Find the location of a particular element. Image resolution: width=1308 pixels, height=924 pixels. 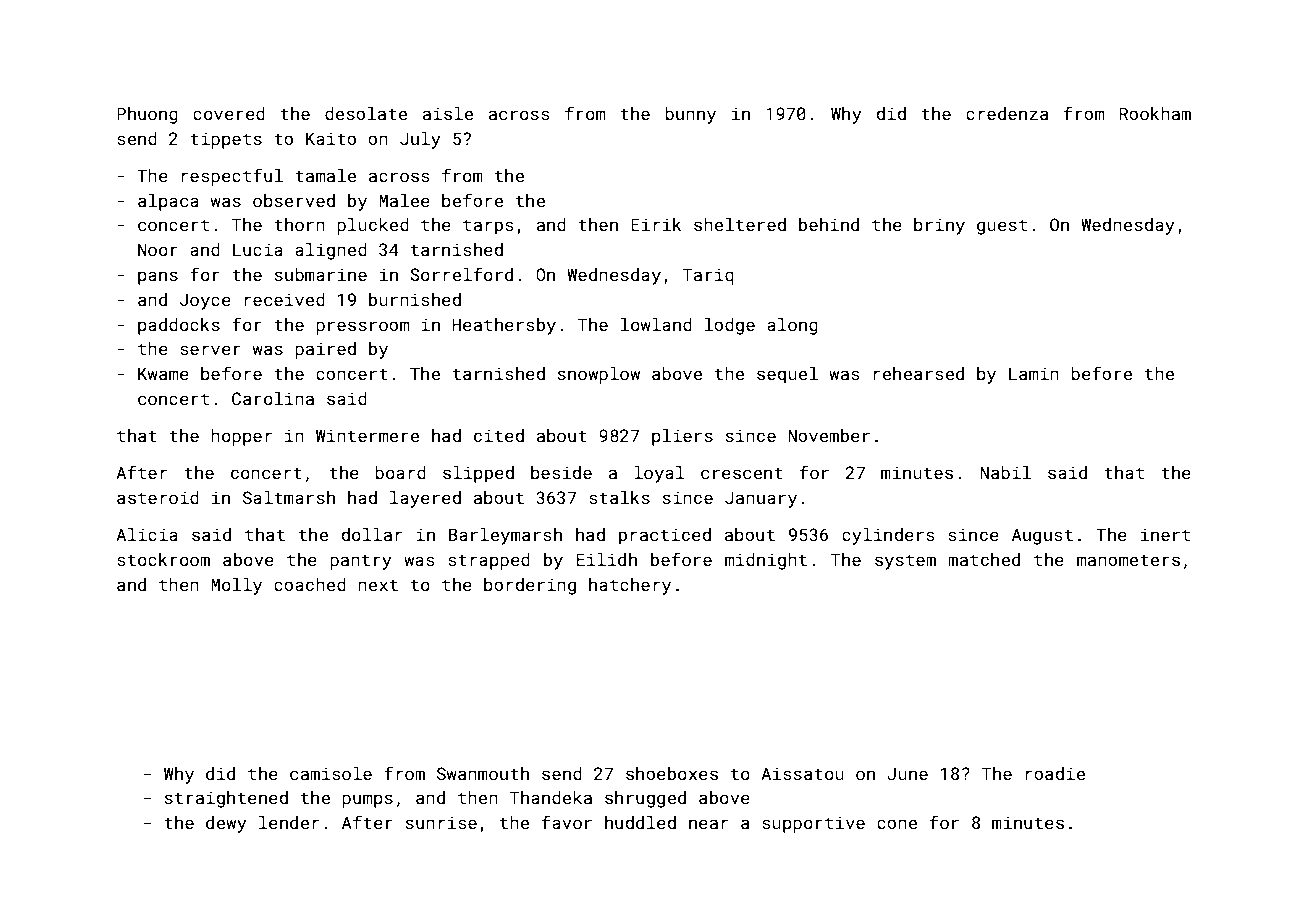

Barleymarsh is located at coordinates (505, 536).
